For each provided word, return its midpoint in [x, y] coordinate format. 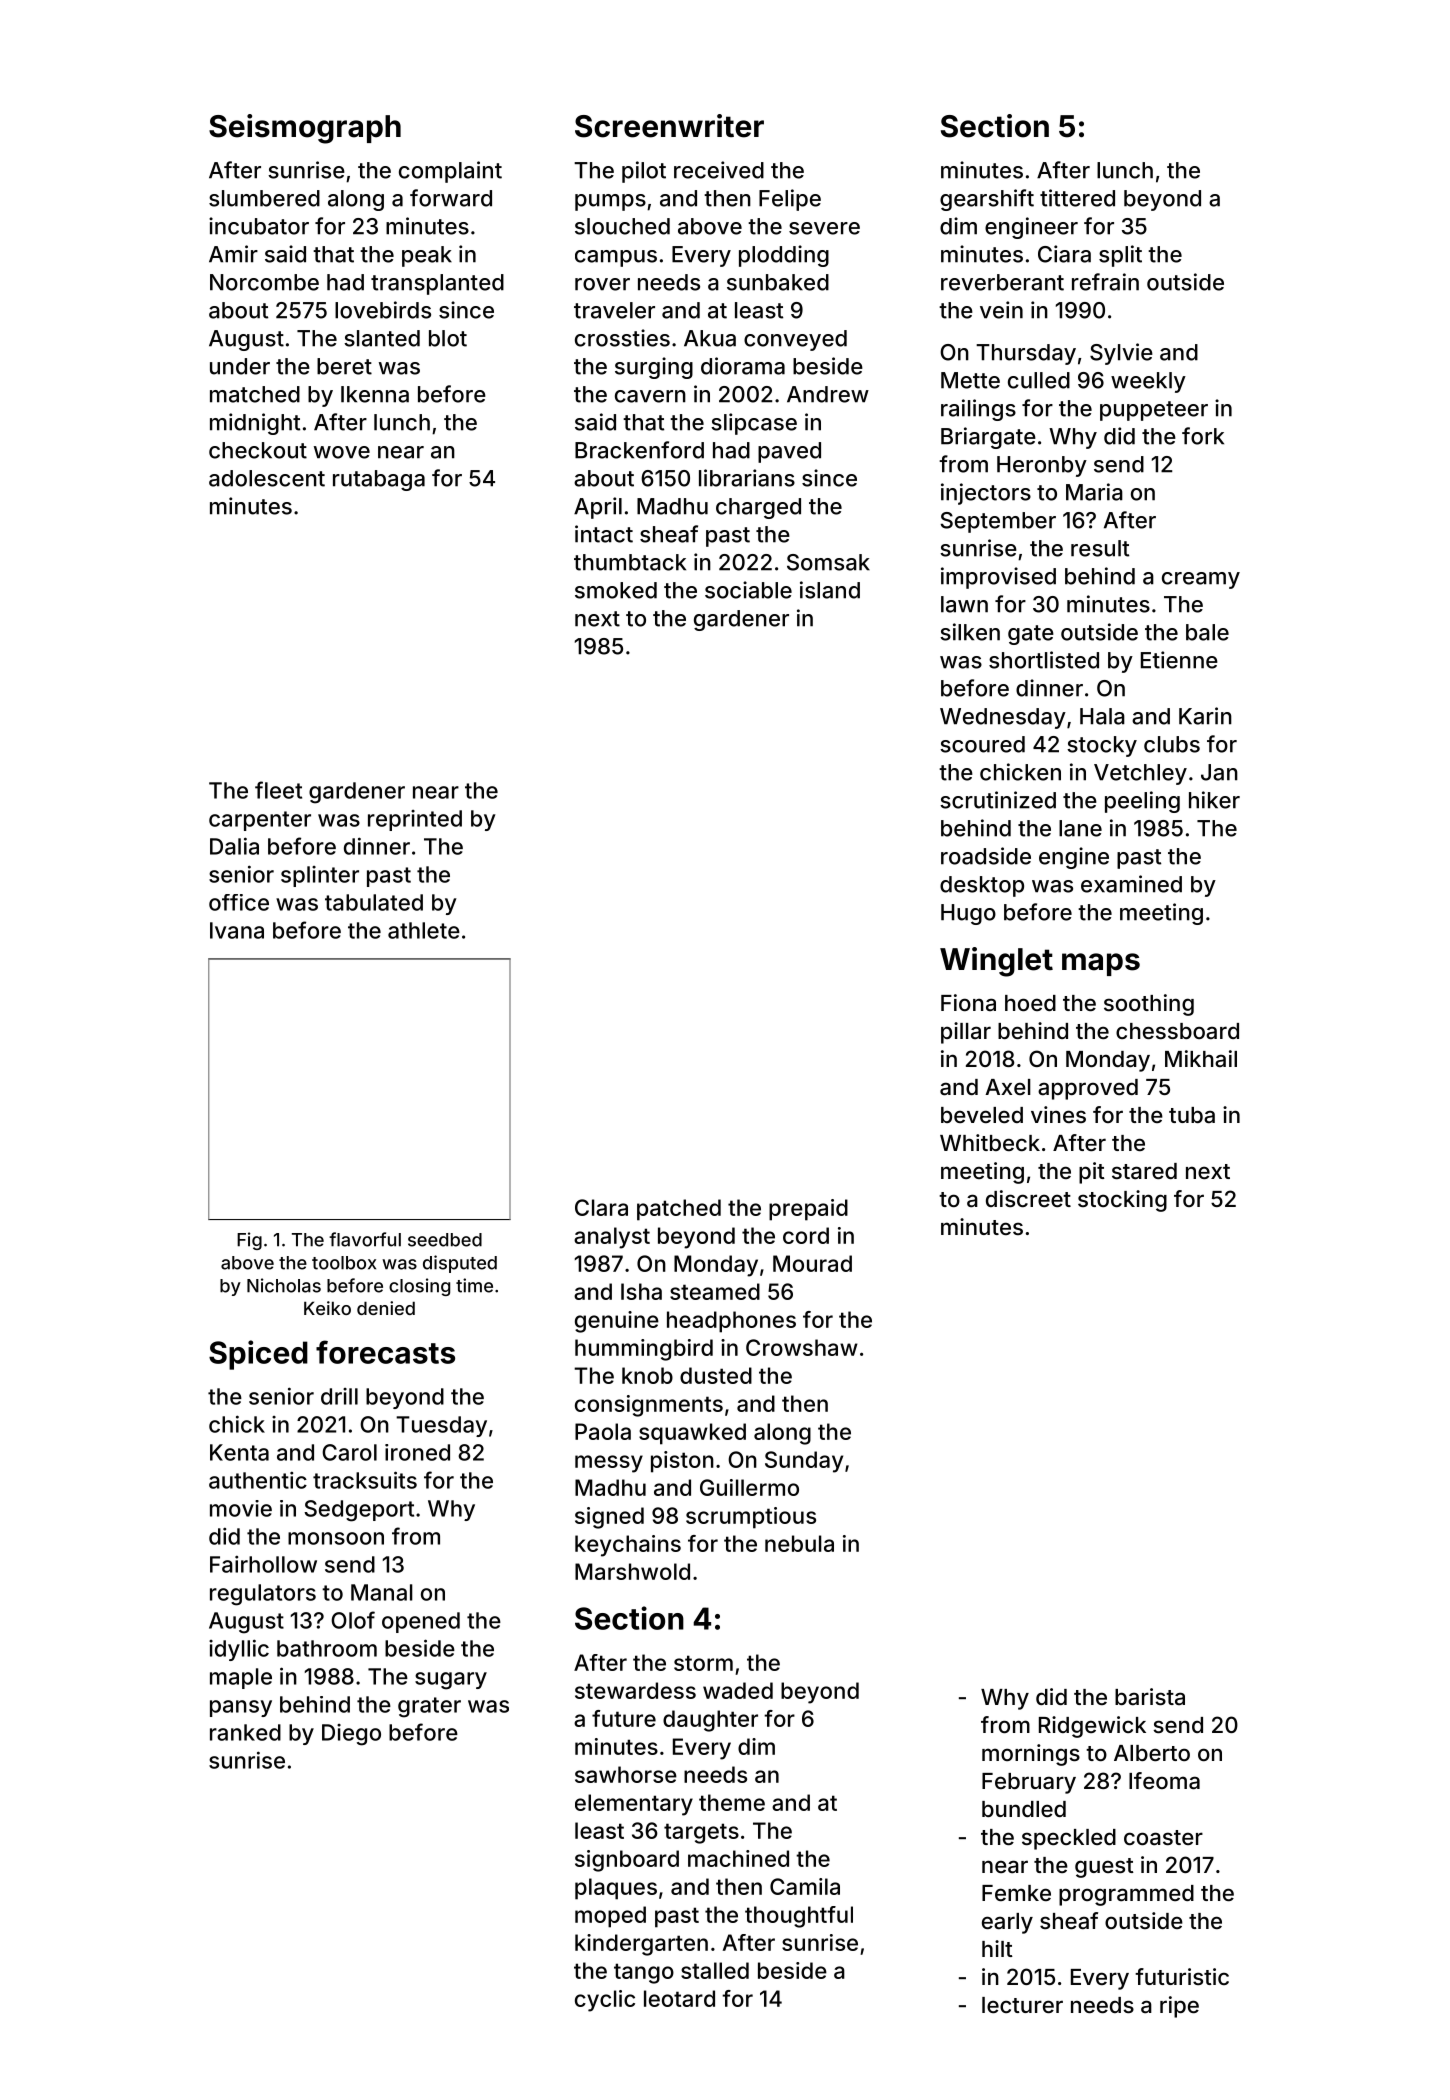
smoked [616, 590]
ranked [245, 1732]
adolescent [267, 478]
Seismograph [305, 129]
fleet [278, 790]
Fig [249, 1241]
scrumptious [751, 1518]
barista [1150, 1697]
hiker [1214, 800]
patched [679, 1210]
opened [421, 1622]
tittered [1077, 198]
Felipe [790, 200]
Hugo [968, 914]
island [830, 590]
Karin [1205, 716]
